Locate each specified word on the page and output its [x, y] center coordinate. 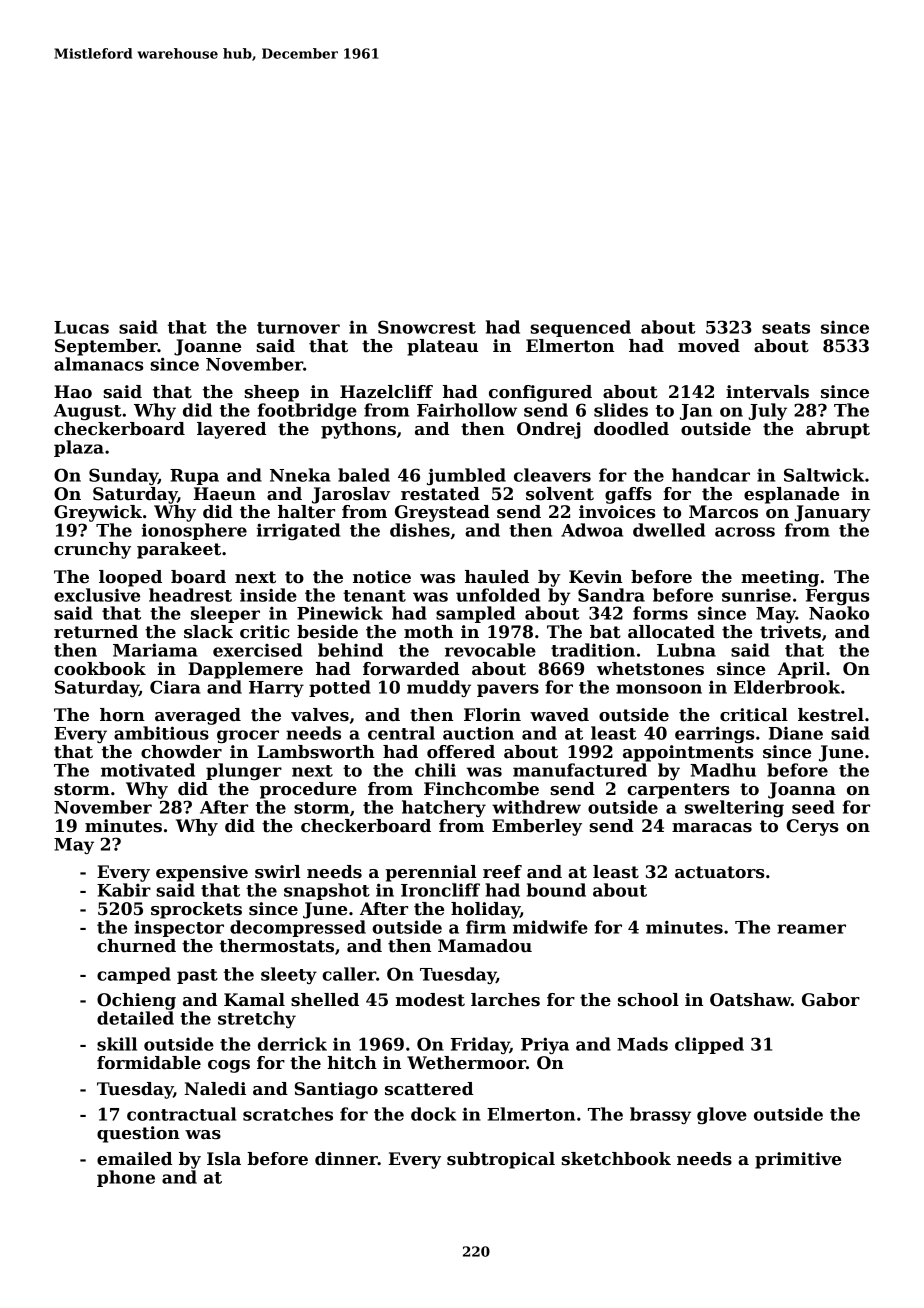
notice [382, 577]
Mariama [155, 650]
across [745, 532]
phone [126, 1178]
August [87, 412]
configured [540, 393]
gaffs [628, 495]
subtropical [501, 1160]
